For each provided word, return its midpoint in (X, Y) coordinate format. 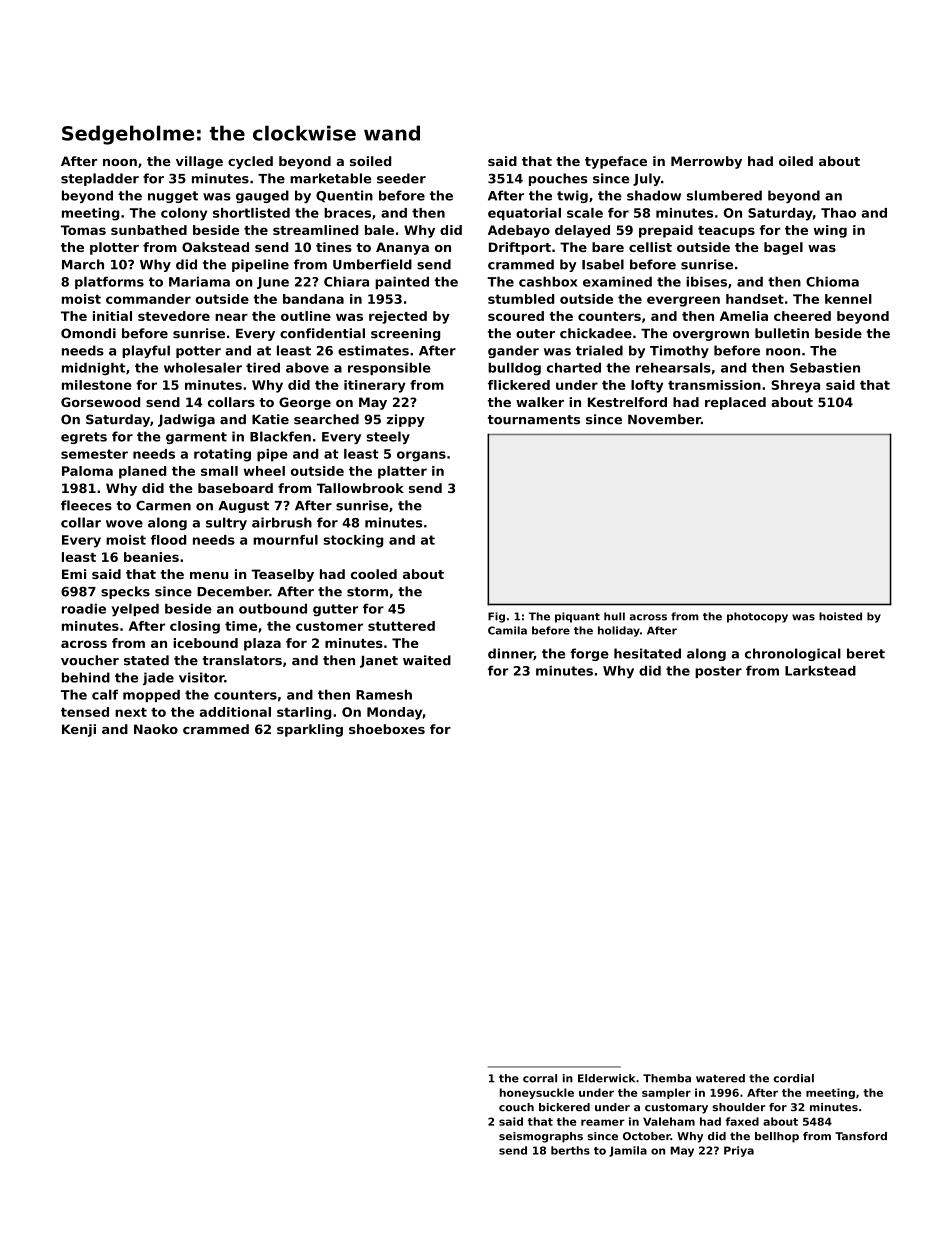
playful (146, 351)
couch (516, 1107)
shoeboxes (387, 729)
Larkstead (820, 670)
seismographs (541, 1137)
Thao (838, 213)
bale (379, 230)
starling (304, 713)
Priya (739, 1151)
